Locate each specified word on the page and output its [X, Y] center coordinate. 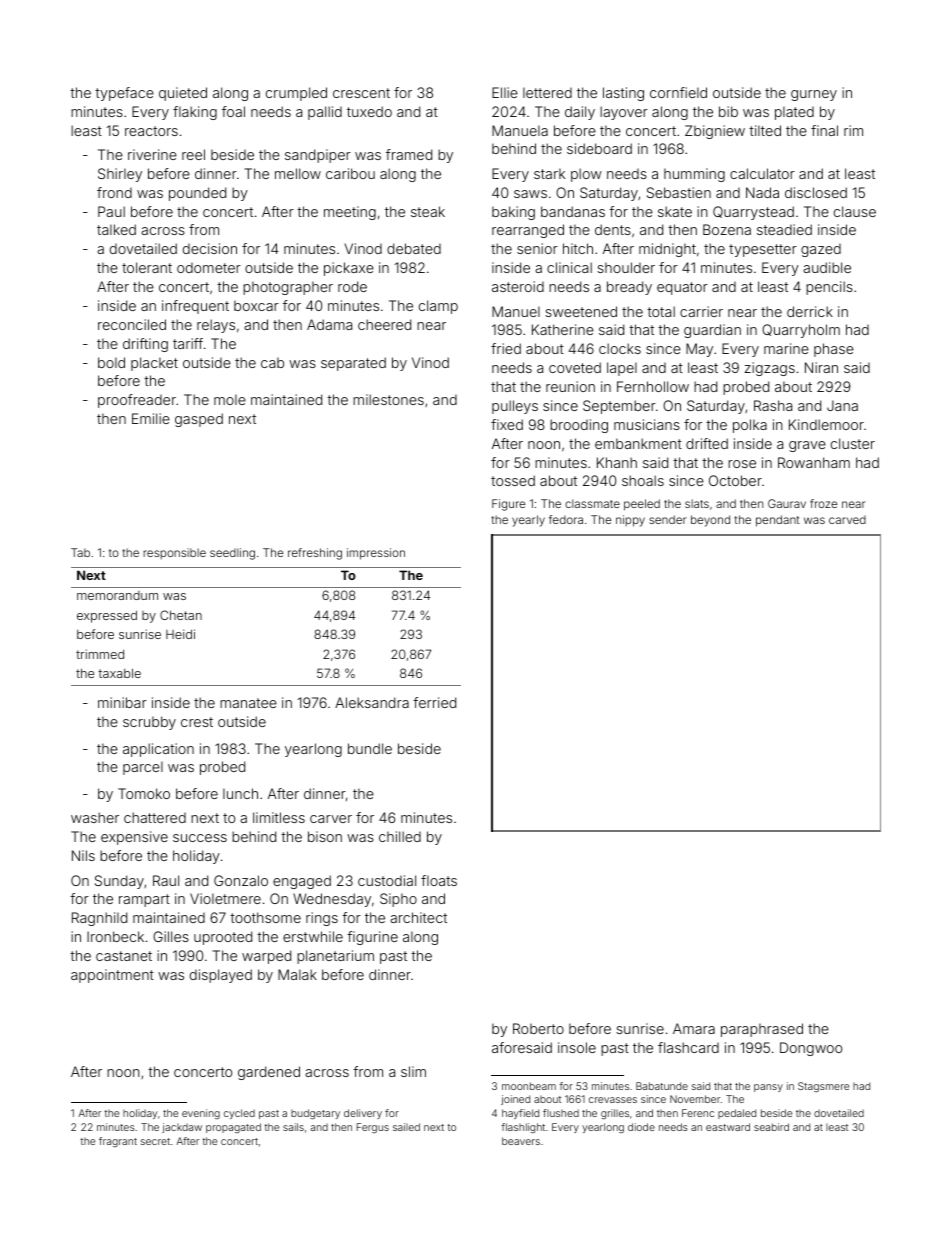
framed [409, 154]
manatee [248, 703]
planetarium [335, 957]
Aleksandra [372, 702]
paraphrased [762, 1030]
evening [201, 1114]
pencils [829, 288]
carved [847, 519]
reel [193, 154]
